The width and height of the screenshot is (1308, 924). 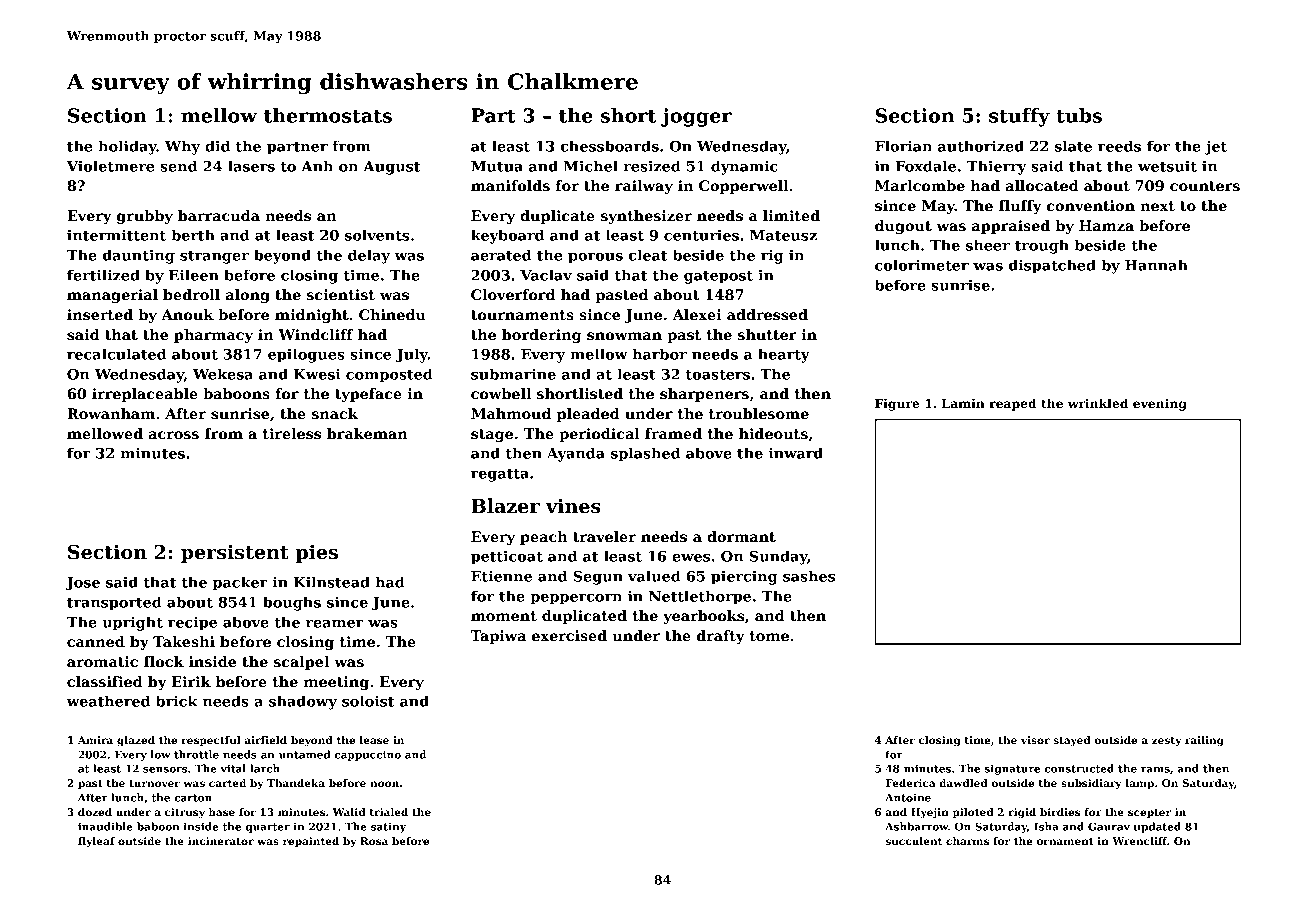 I want to click on dozed, so click(x=95, y=812).
